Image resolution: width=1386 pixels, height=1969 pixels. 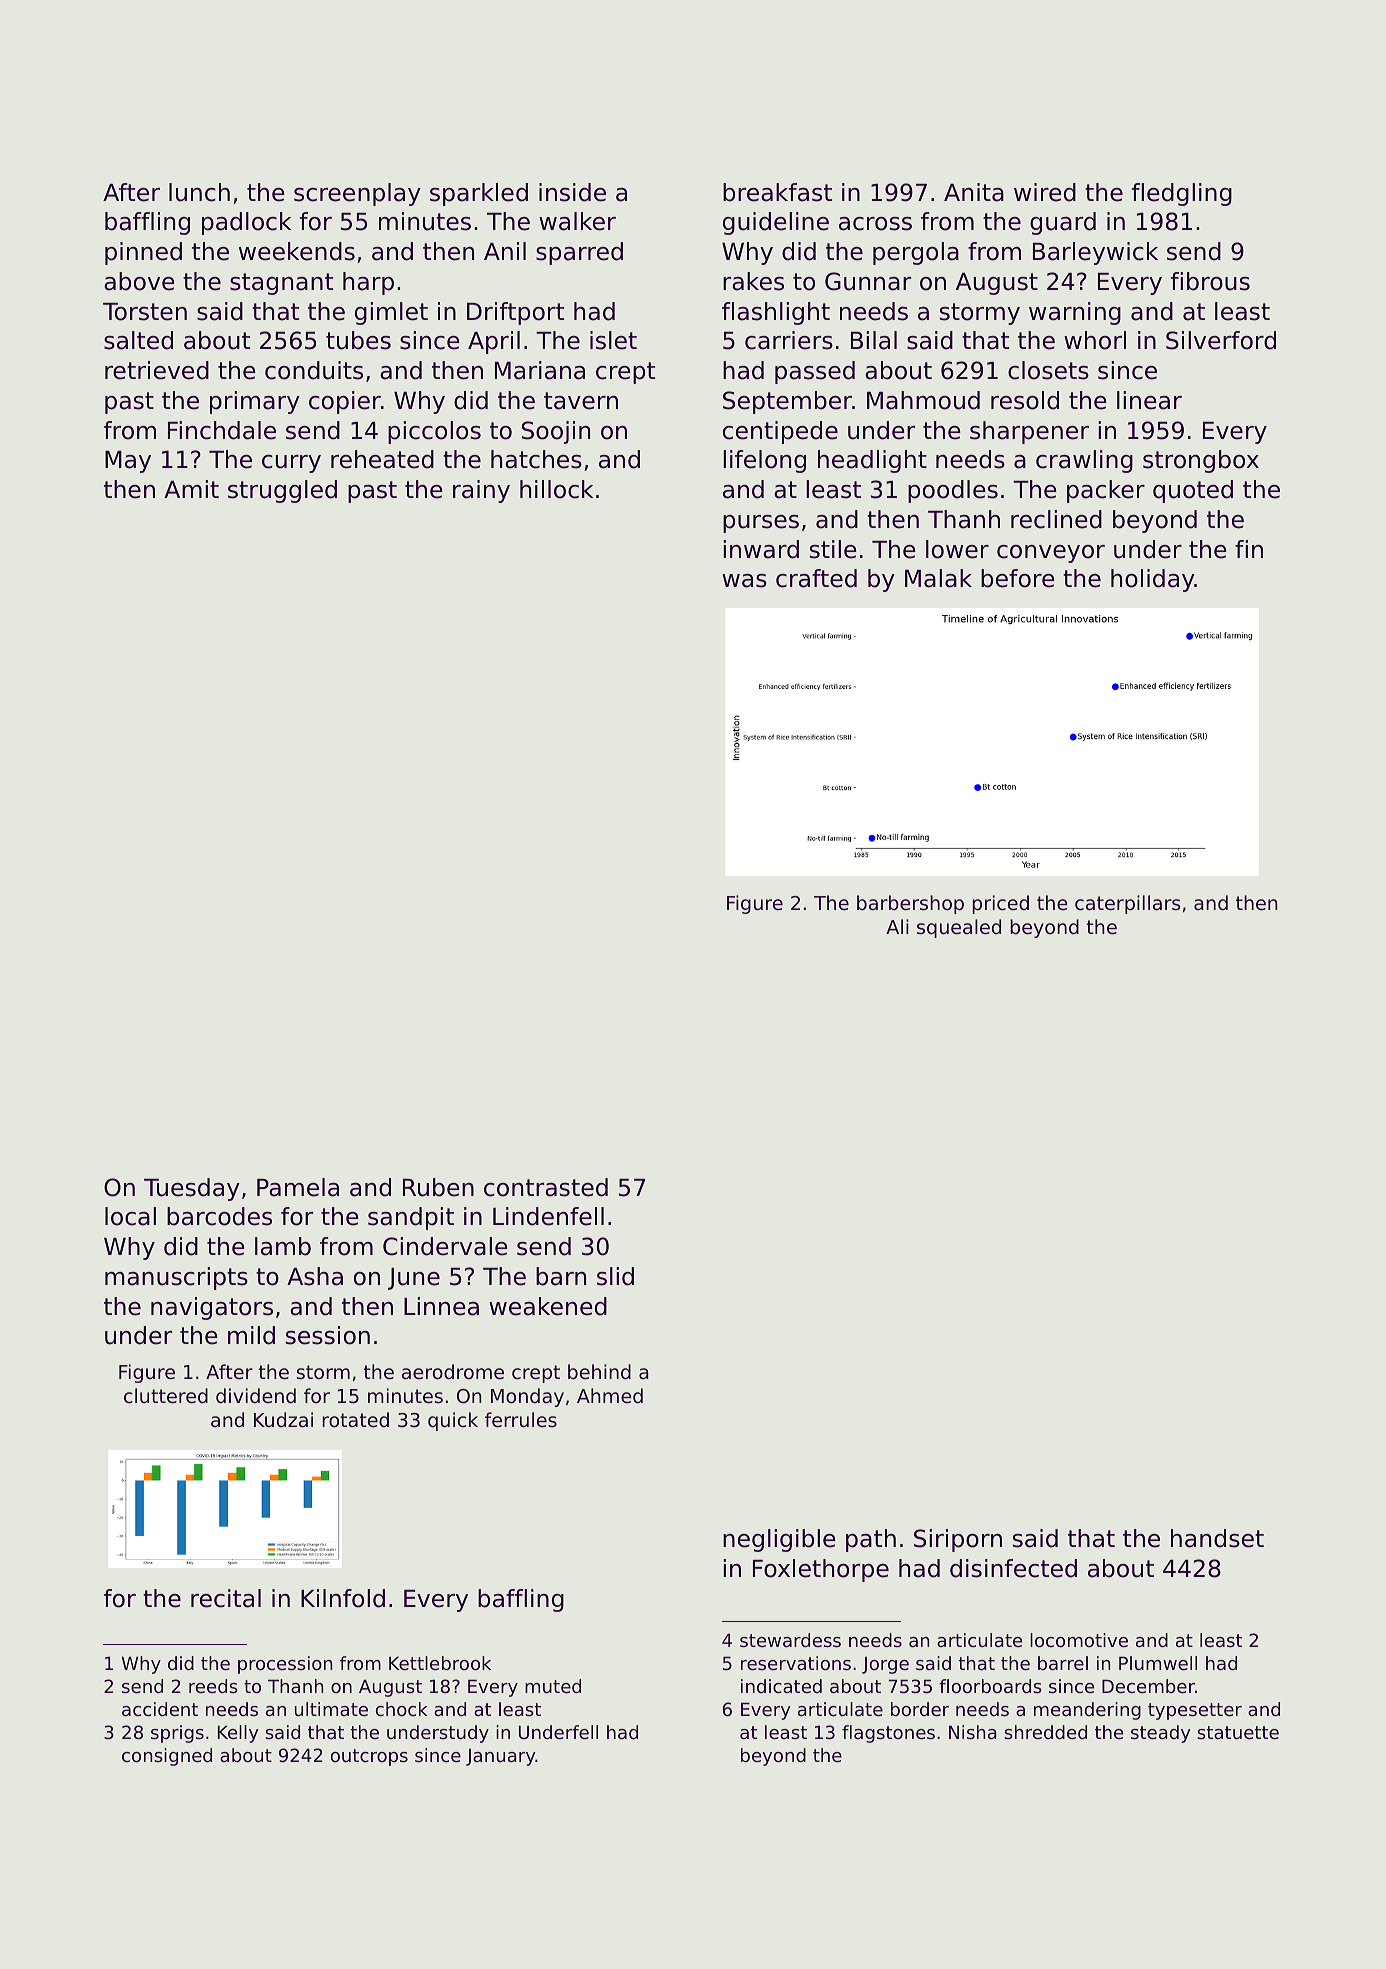 I want to click on Amit, so click(x=191, y=489).
